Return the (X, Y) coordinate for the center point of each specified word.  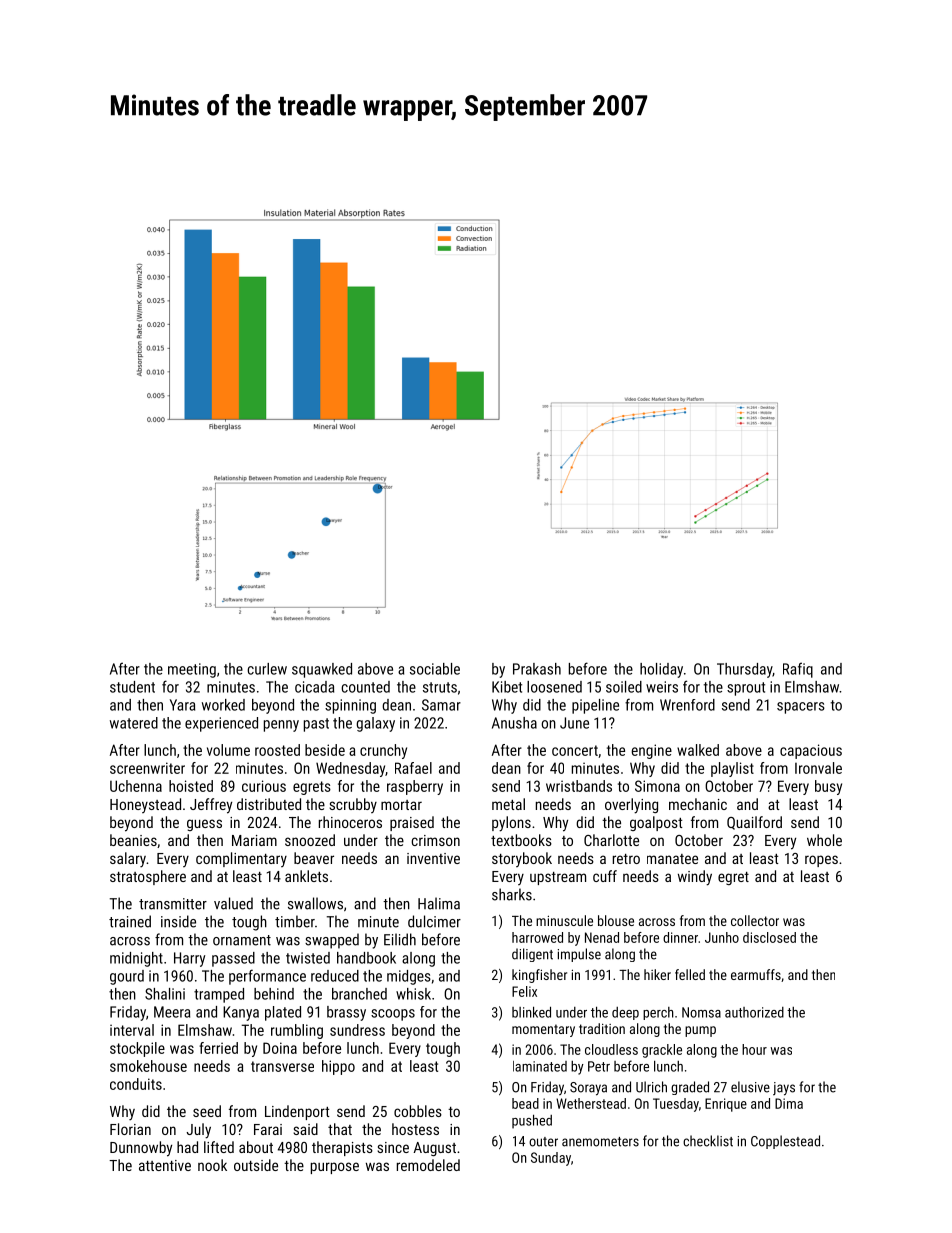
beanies (133, 840)
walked (698, 750)
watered (134, 723)
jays (784, 1089)
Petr (599, 1066)
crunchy (383, 751)
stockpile (137, 1049)
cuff (605, 876)
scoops (393, 1015)
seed (207, 1111)
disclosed (769, 937)
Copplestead (785, 1142)
